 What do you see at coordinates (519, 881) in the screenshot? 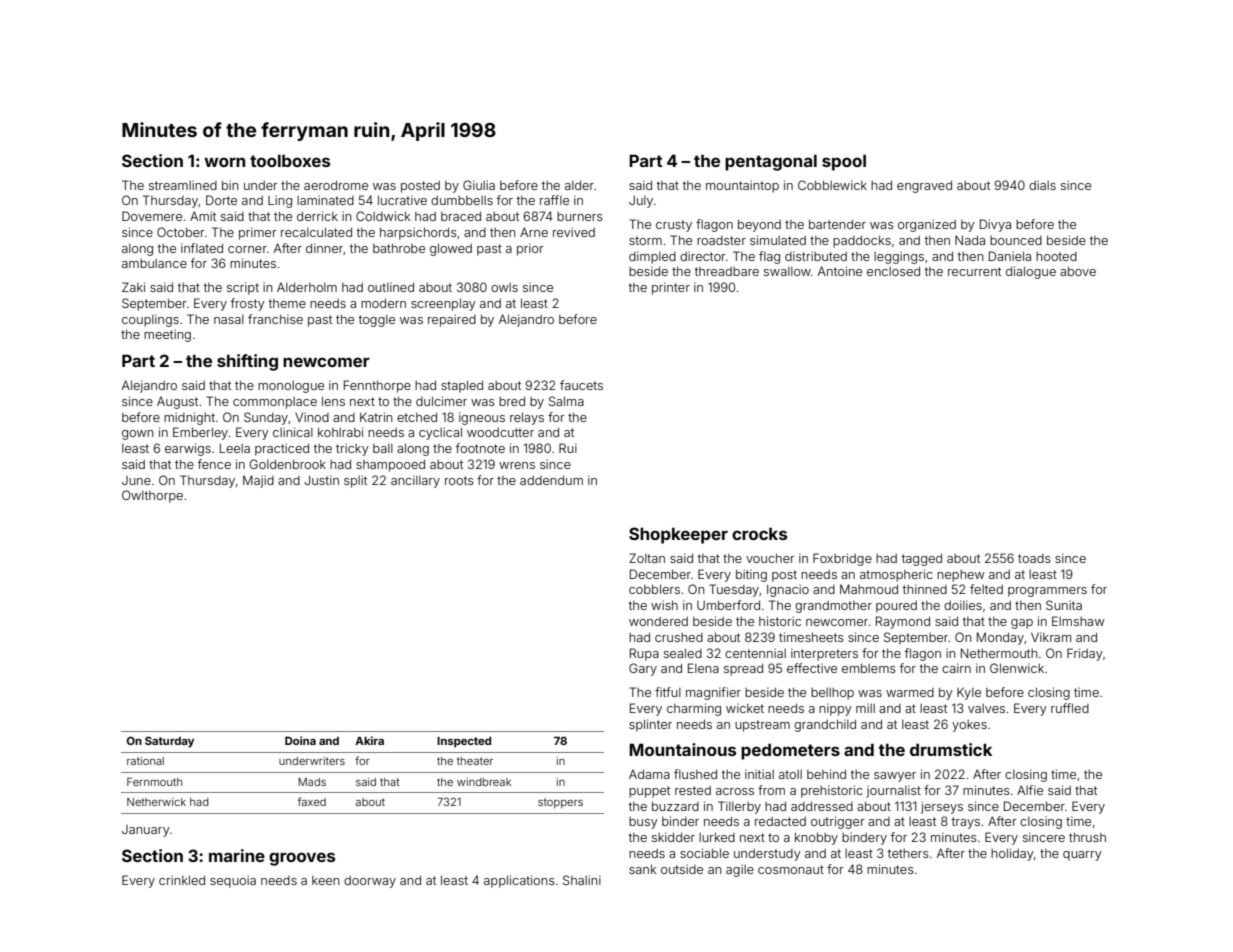
I see `applications` at bounding box center [519, 881].
